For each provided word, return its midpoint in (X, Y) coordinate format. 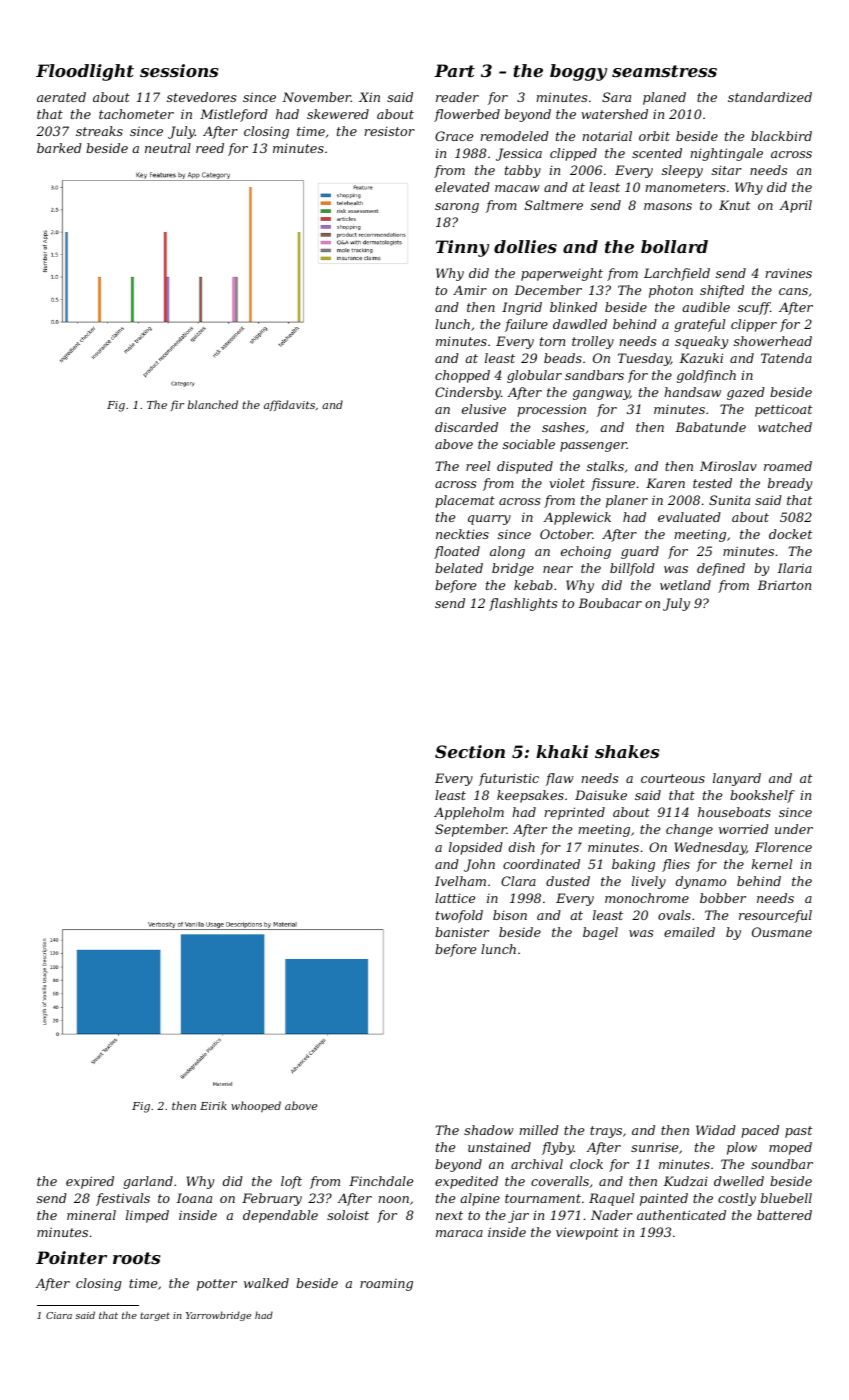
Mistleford (234, 115)
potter (217, 1285)
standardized (770, 97)
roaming (386, 1285)
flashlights (523, 604)
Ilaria (794, 568)
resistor (390, 131)
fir (177, 405)
